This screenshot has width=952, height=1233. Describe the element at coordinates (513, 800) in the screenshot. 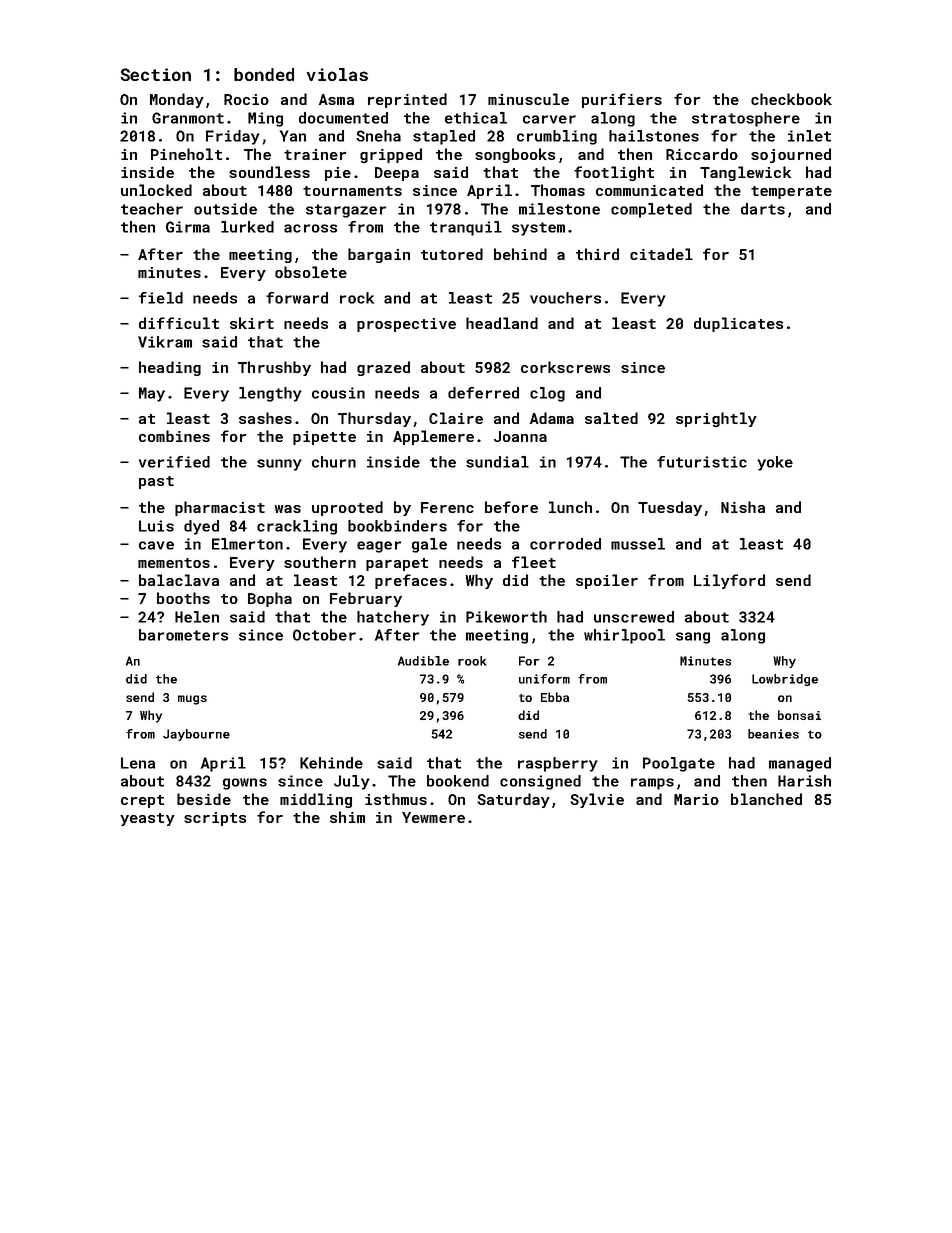

I see `Saturday` at that location.
